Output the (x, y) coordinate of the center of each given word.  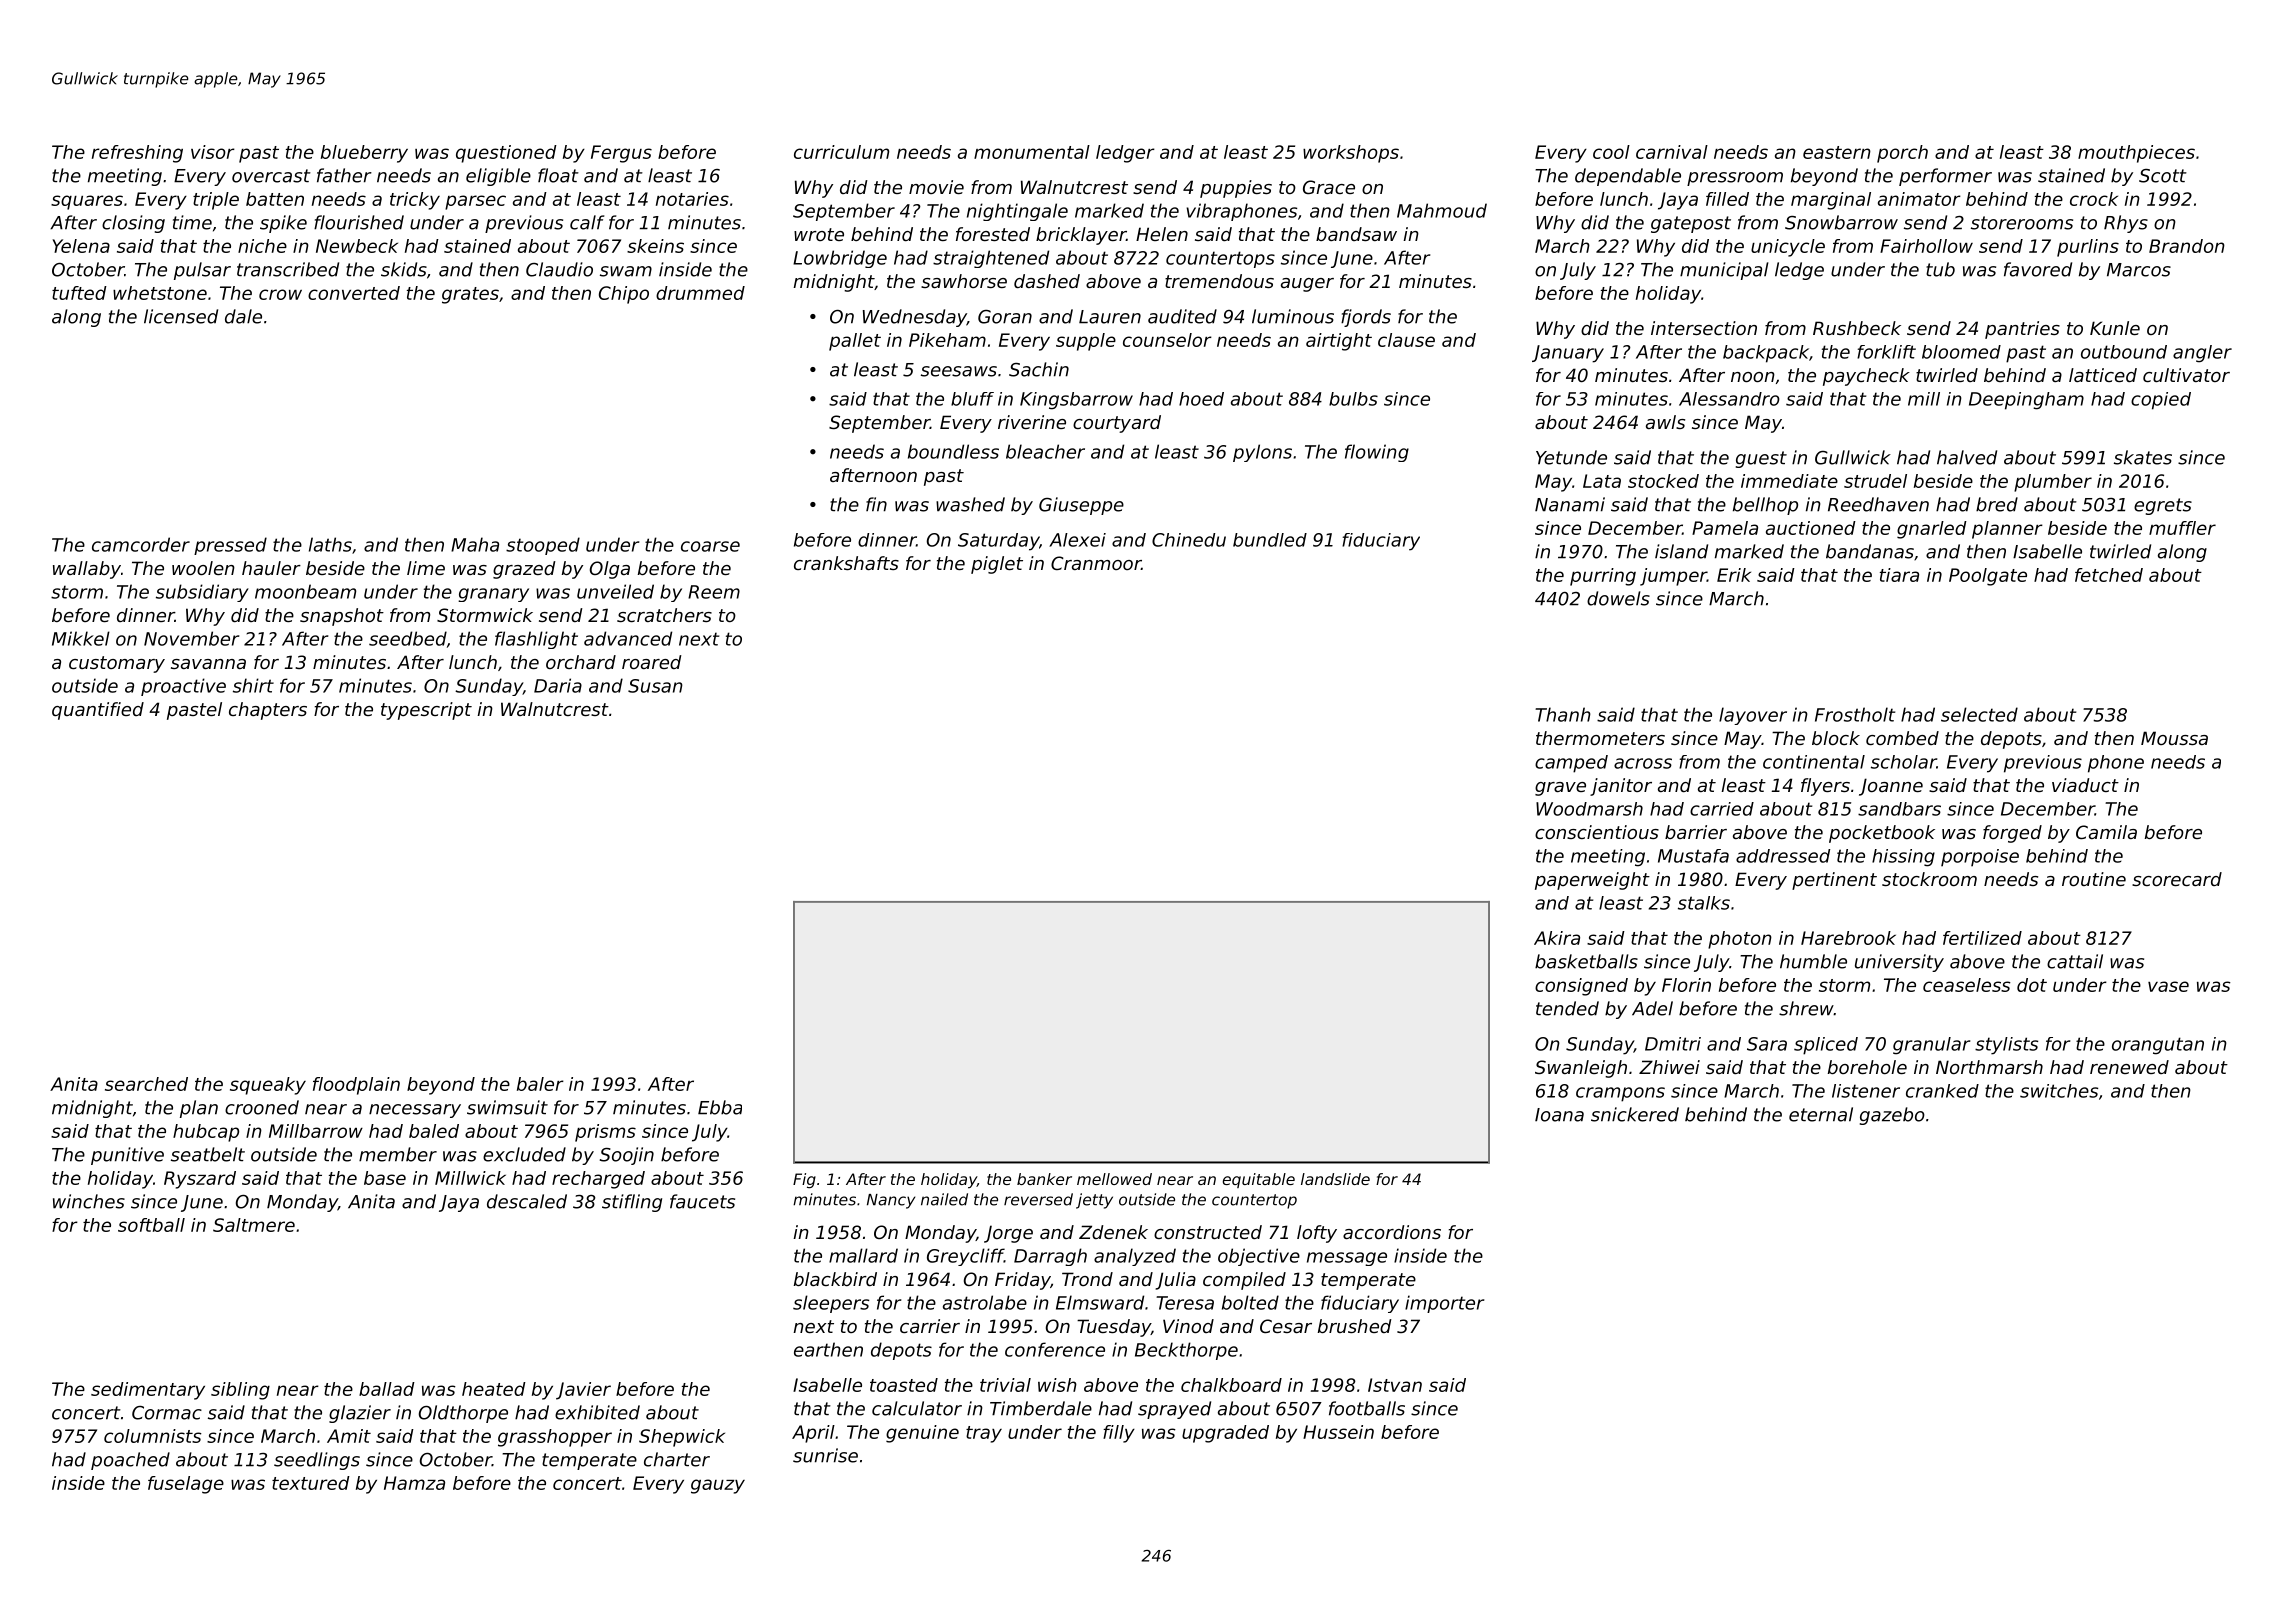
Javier (583, 1391)
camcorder (141, 544)
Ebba (720, 1107)
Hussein (1338, 1432)
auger (1307, 285)
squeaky (268, 1086)
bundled (1270, 540)
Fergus (621, 154)
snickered (1635, 1114)
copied (2161, 401)
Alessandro (1729, 399)
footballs (1367, 1408)
